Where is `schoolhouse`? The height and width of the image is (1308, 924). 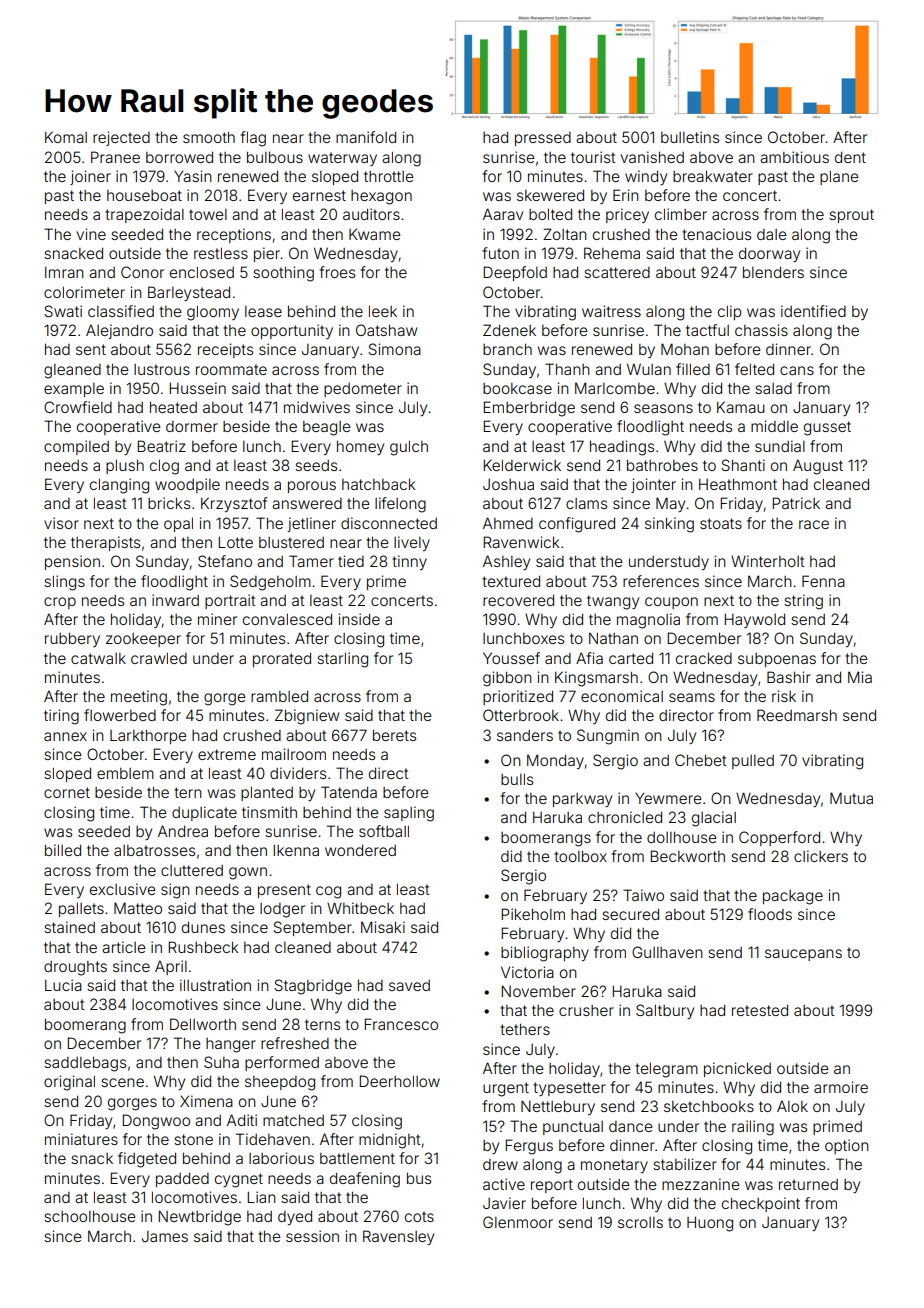
schoolhouse is located at coordinates (89, 1216).
